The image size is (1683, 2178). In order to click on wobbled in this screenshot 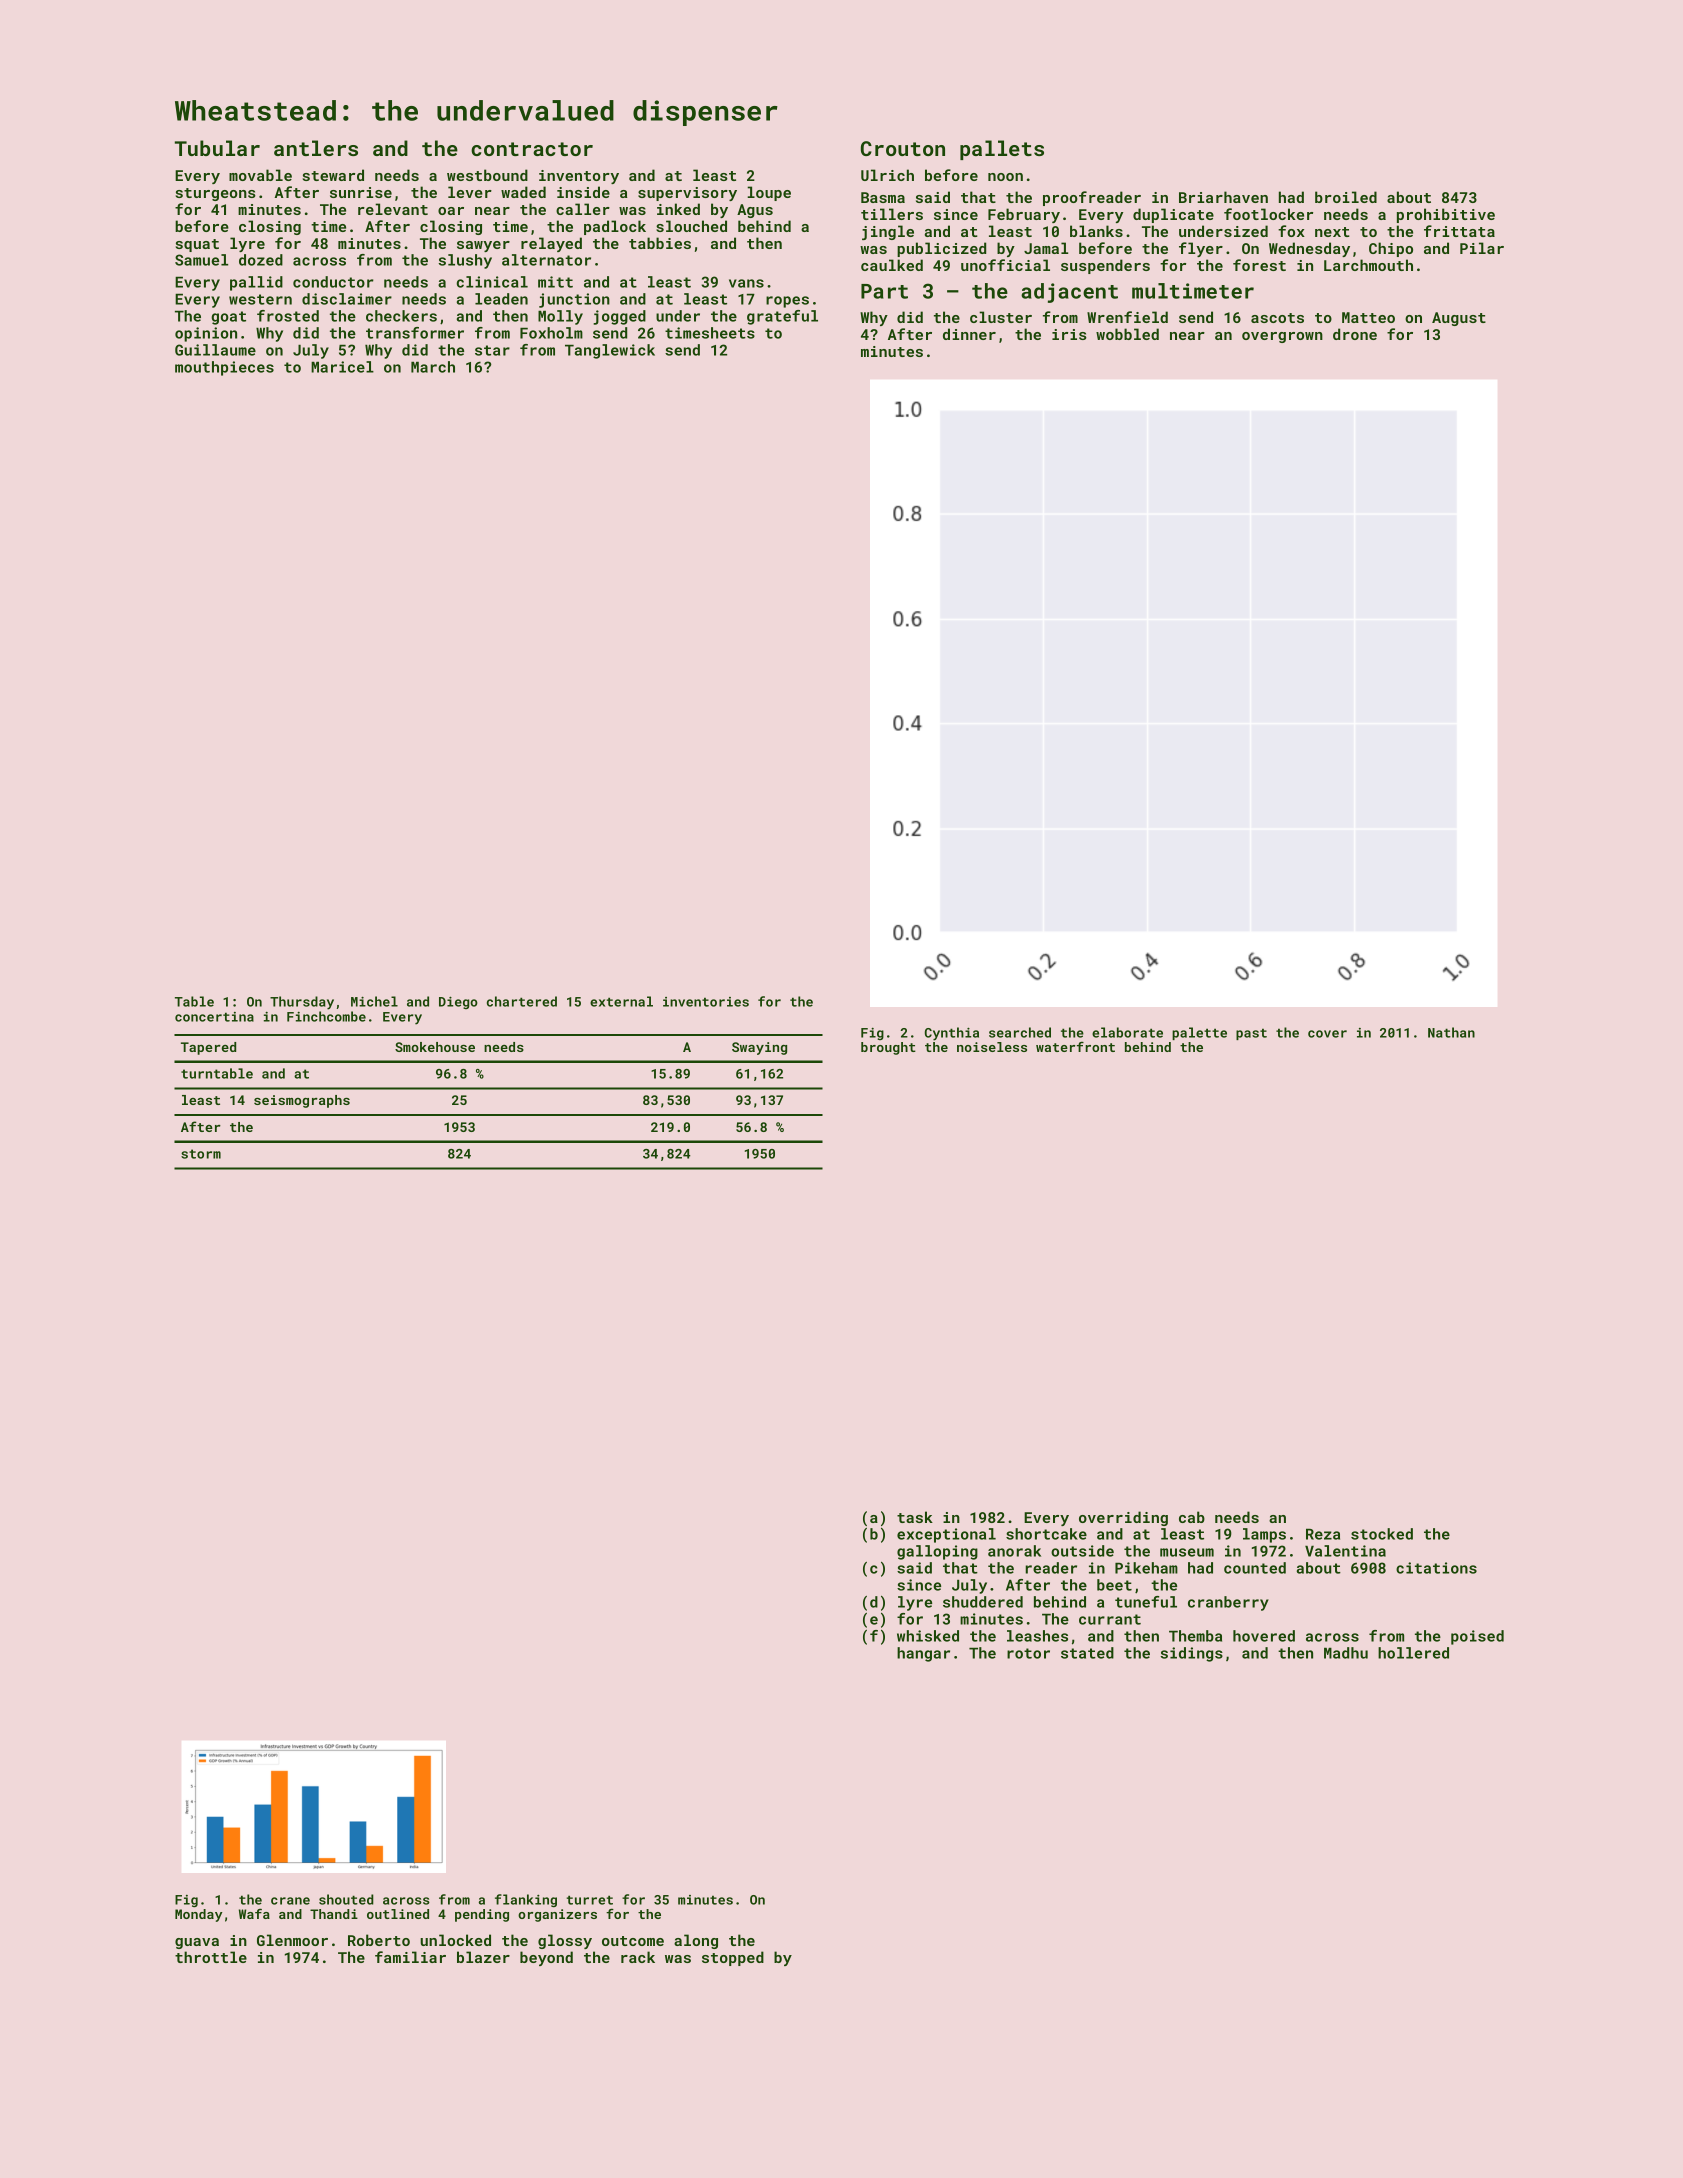, I will do `click(1127, 334)`.
